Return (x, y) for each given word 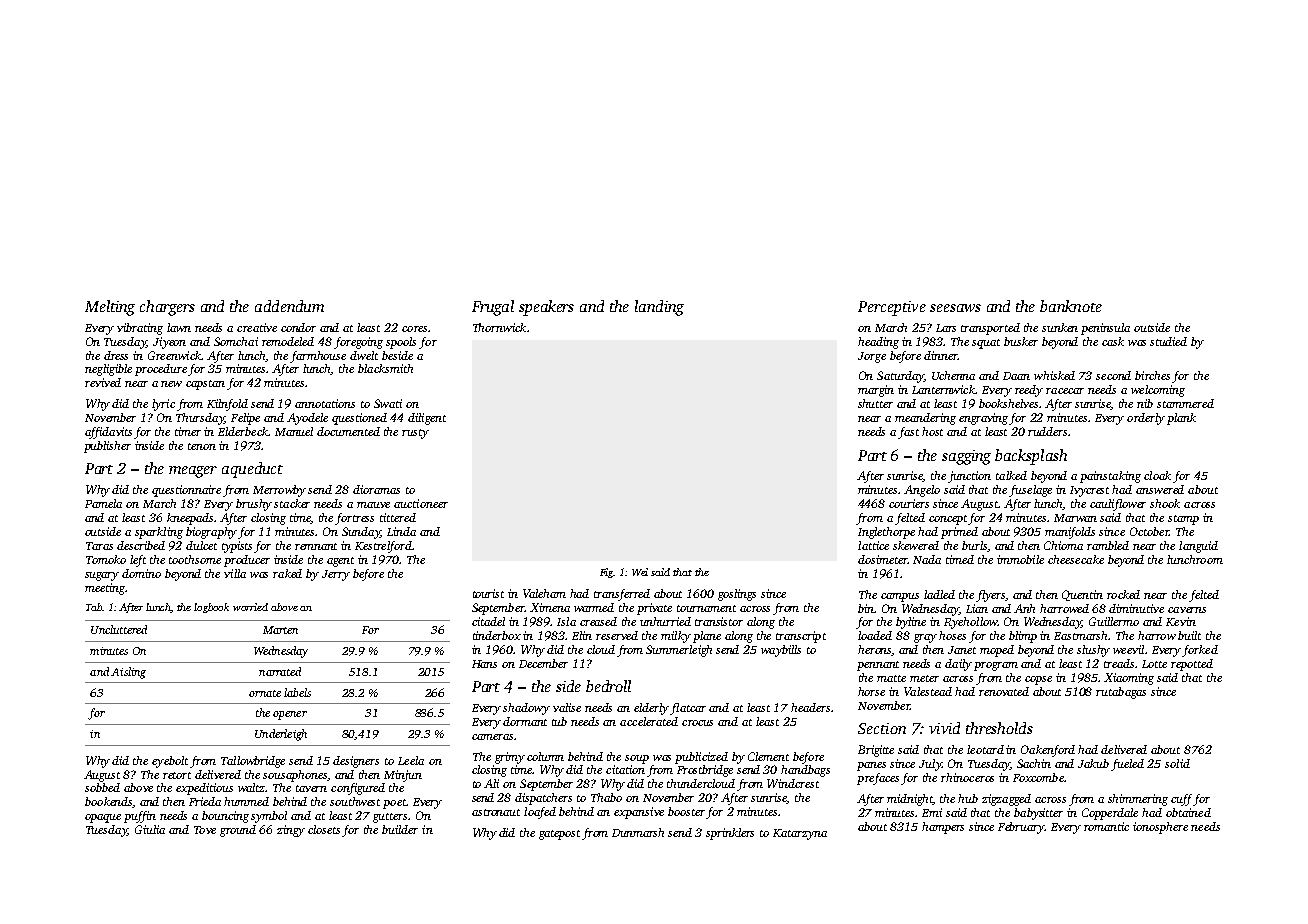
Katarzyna (800, 834)
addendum (289, 306)
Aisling (128, 673)
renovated (1004, 691)
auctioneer (421, 503)
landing (659, 308)
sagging (966, 457)
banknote (1071, 306)
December (543, 663)
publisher (107, 447)
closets (324, 829)
